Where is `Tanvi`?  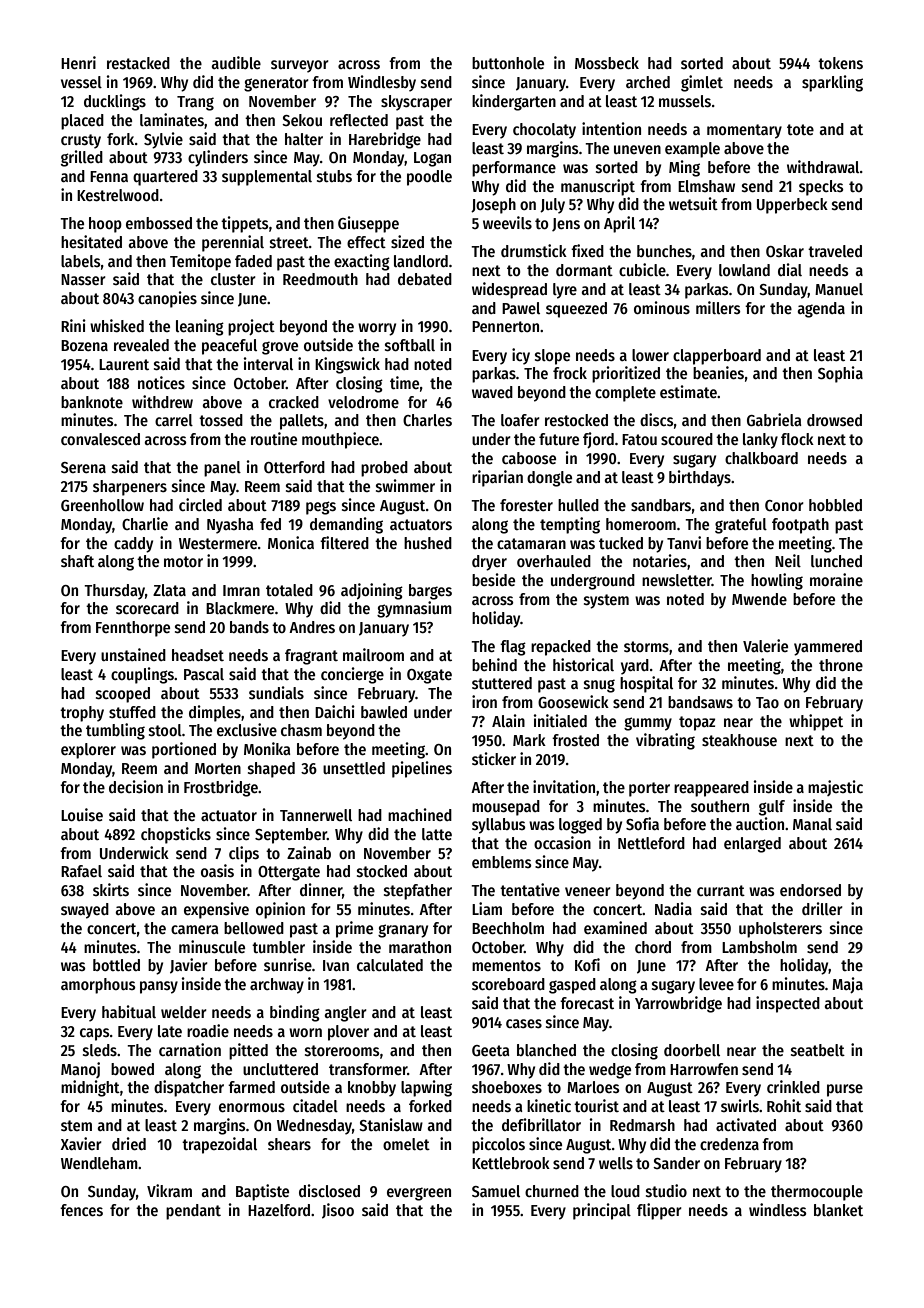
Tanvi is located at coordinates (684, 542).
